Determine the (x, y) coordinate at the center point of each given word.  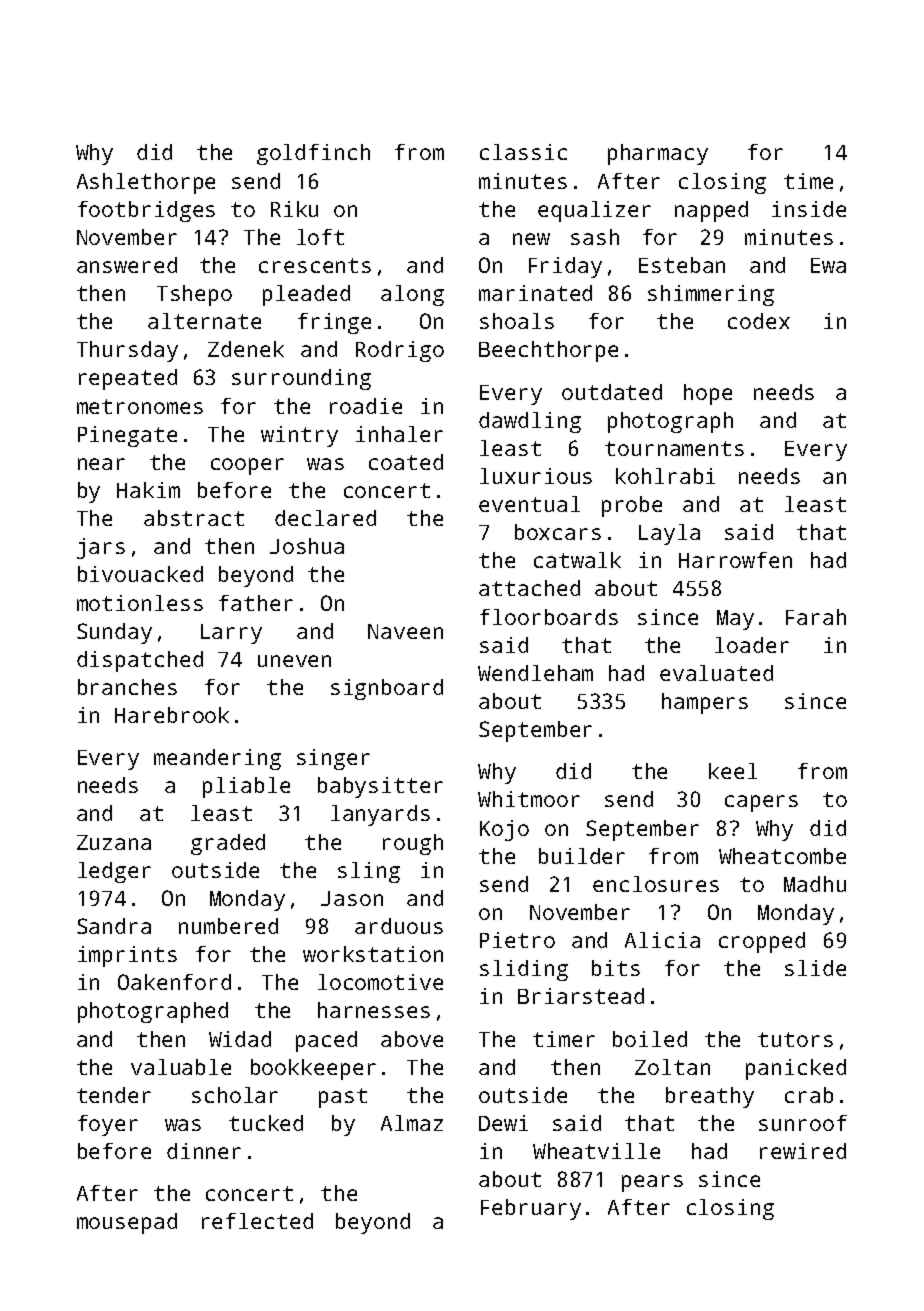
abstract (194, 518)
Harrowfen (735, 560)
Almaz (412, 1123)
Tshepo (194, 295)
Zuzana (114, 842)
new (531, 239)
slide (815, 968)
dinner (204, 1151)
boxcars (558, 532)
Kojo (504, 830)
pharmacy (658, 154)
